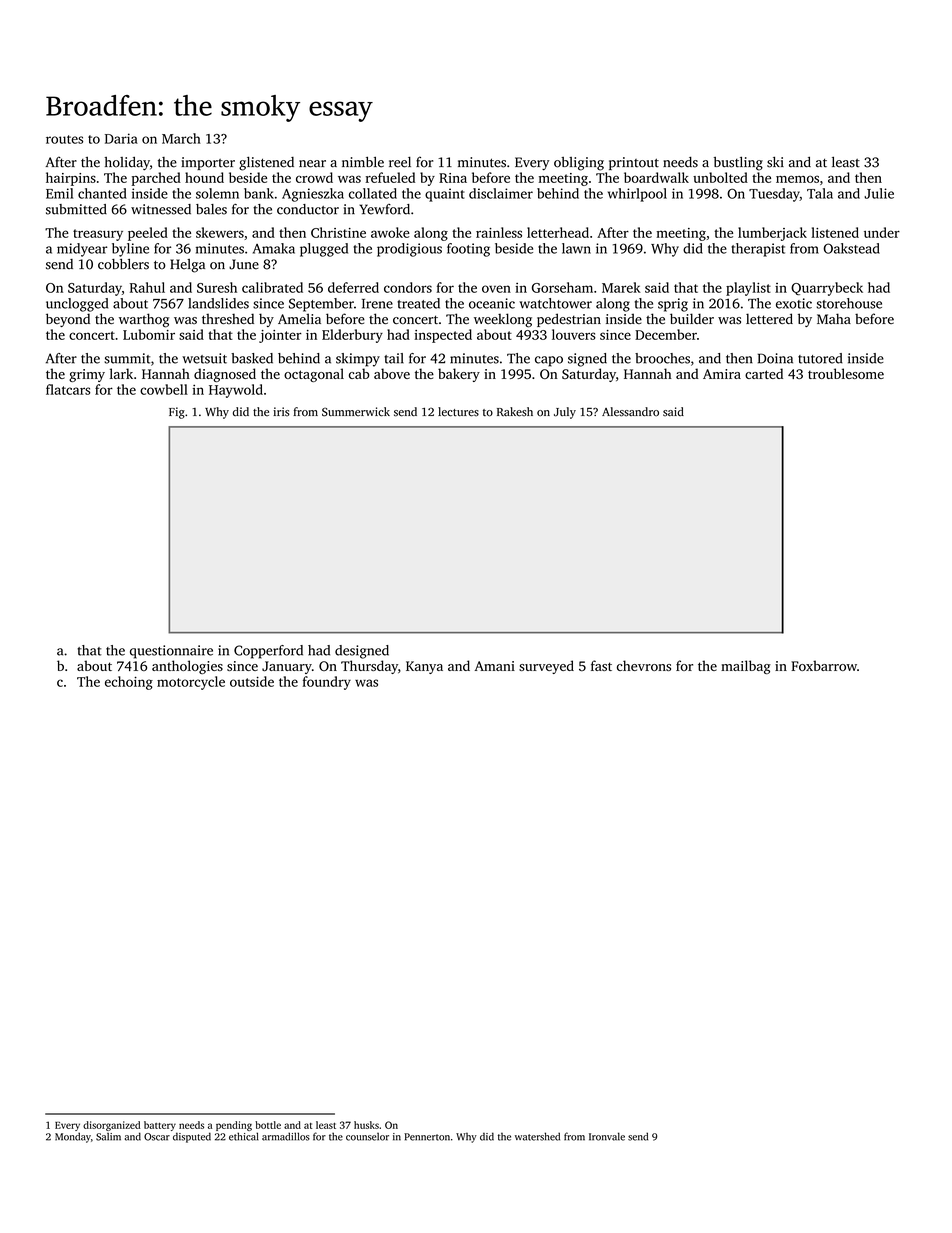  What do you see at coordinates (129, 683) in the screenshot?
I see `echoing` at bounding box center [129, 683].
